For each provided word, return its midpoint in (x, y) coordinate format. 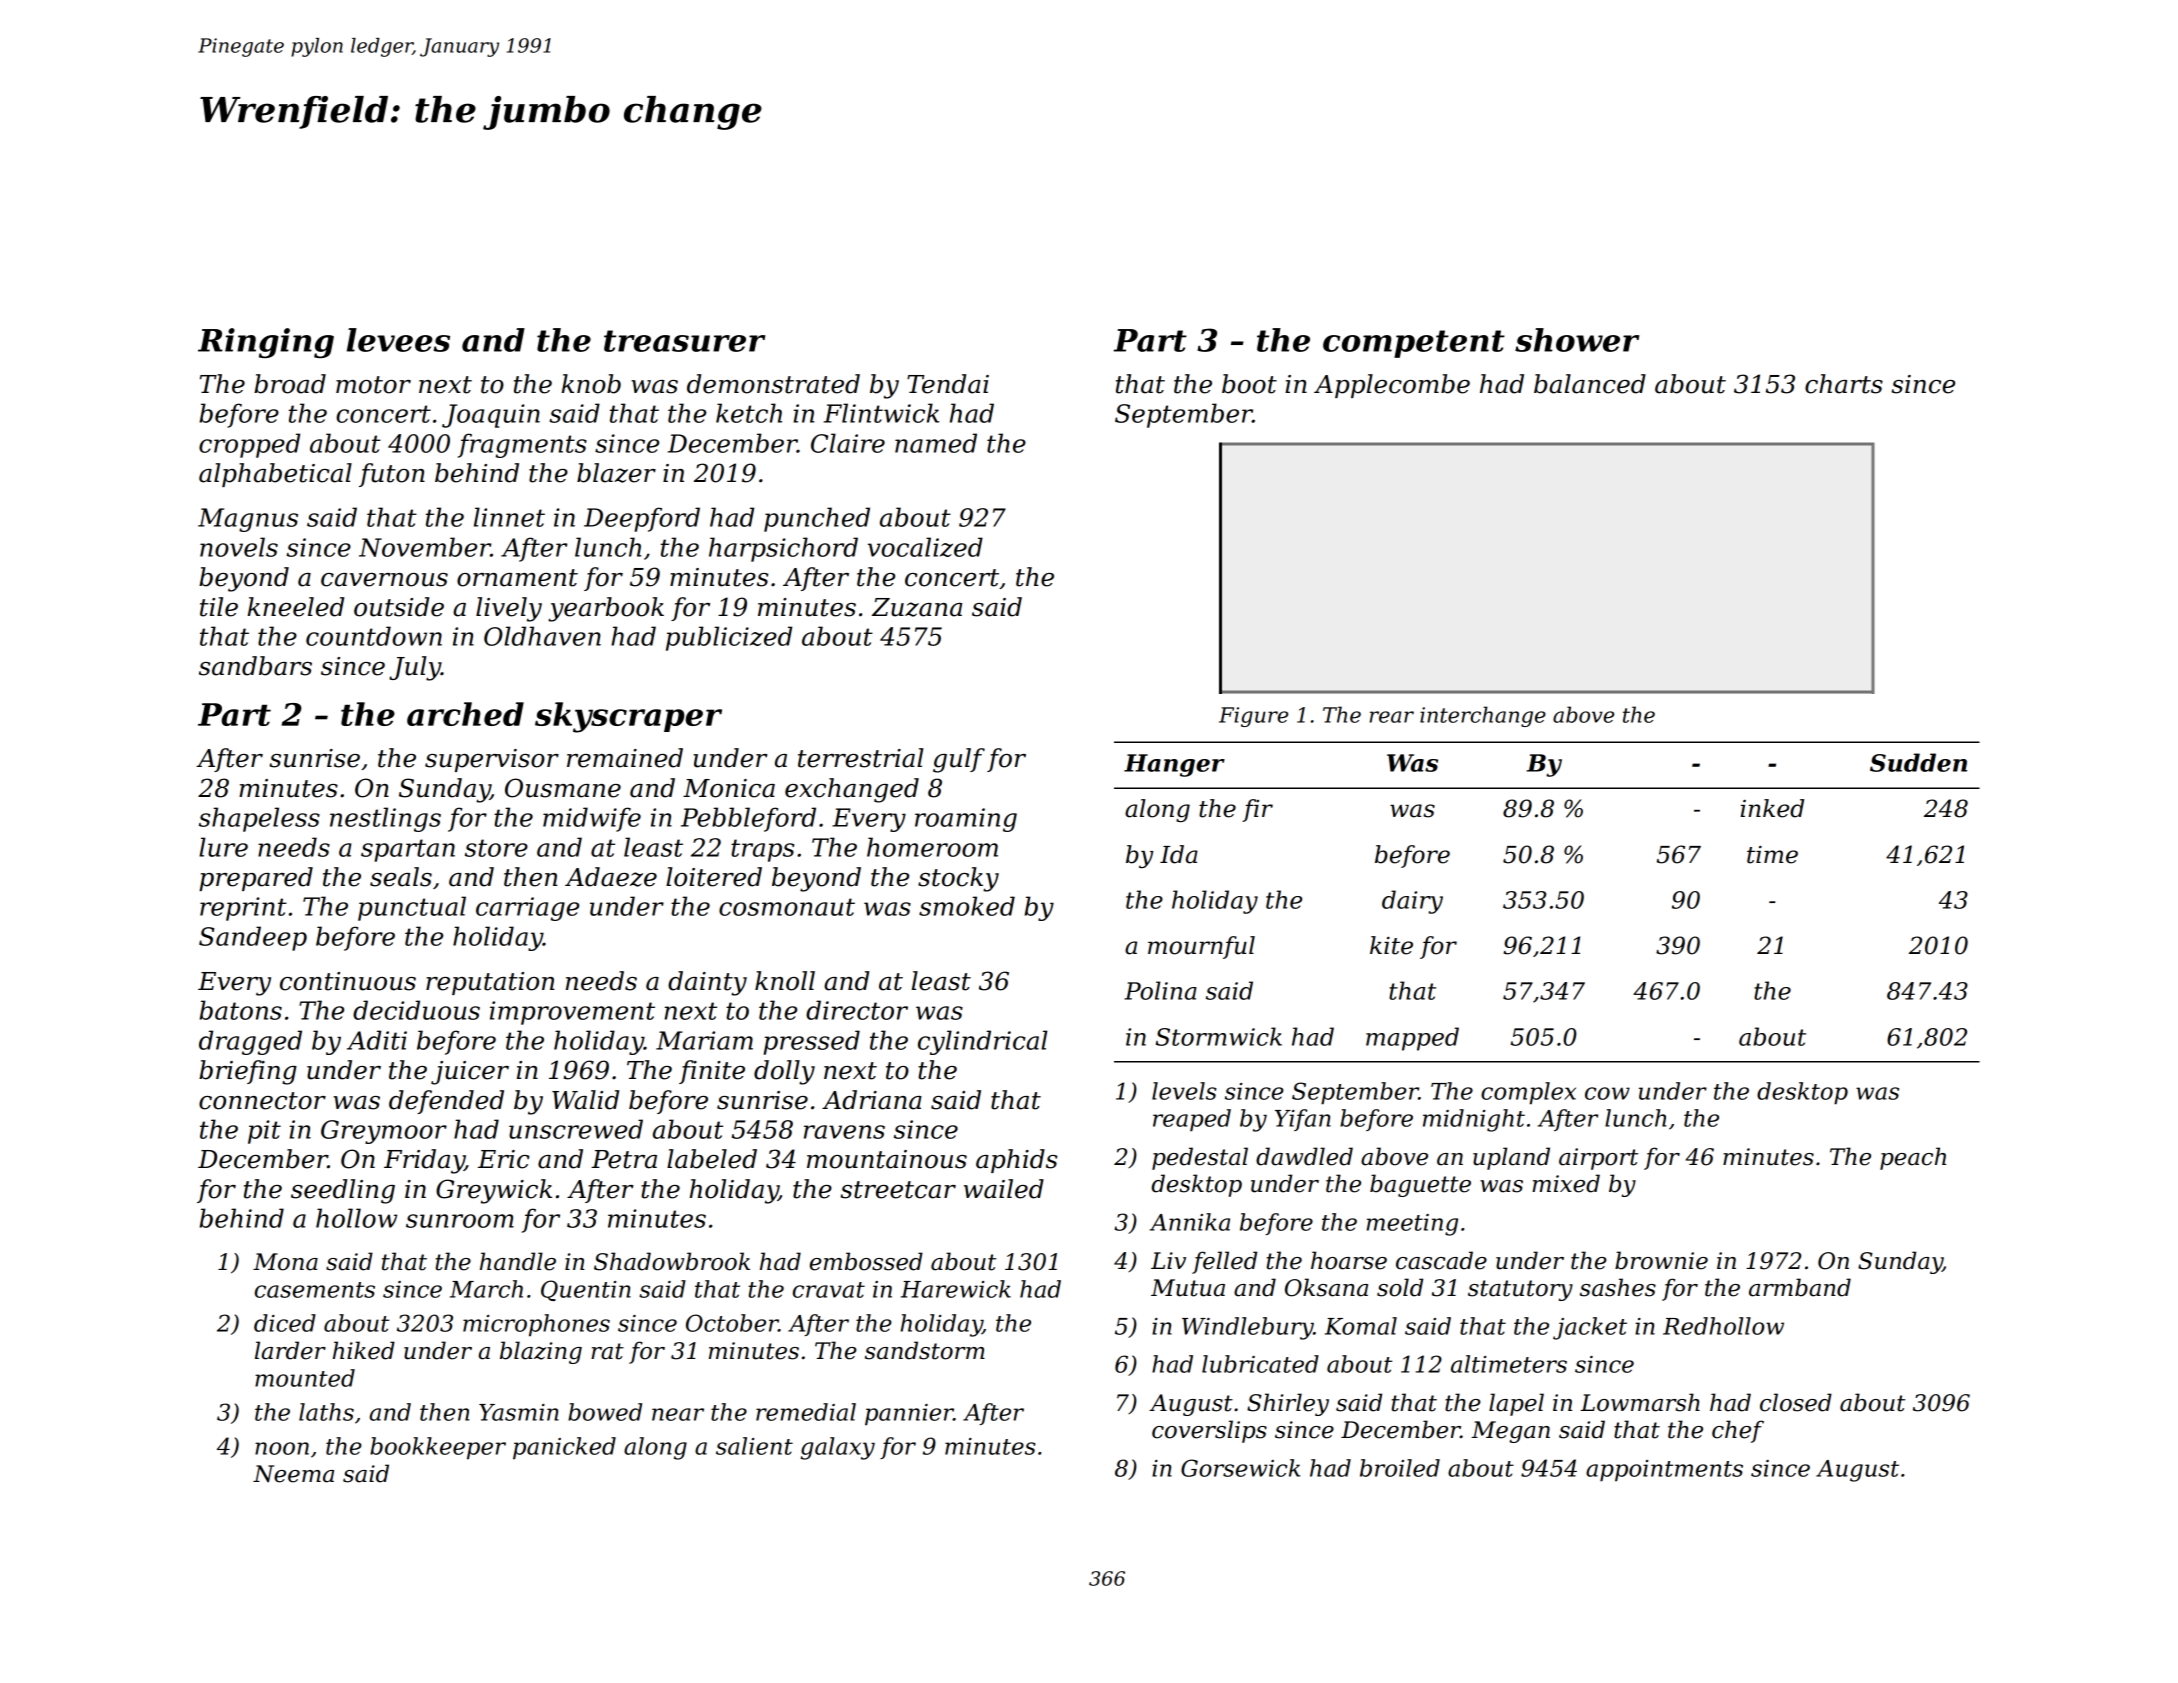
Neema (293, 1474)
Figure (1253, 717)
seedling (343, 1191)
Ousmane (563, 788)
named (936, 443)
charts (1844, 384)
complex (1528, 1093)
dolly (784, 1072)
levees (398, 340)
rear (1392, 717)
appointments (1664, 1471)
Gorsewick (1240, 1468)
